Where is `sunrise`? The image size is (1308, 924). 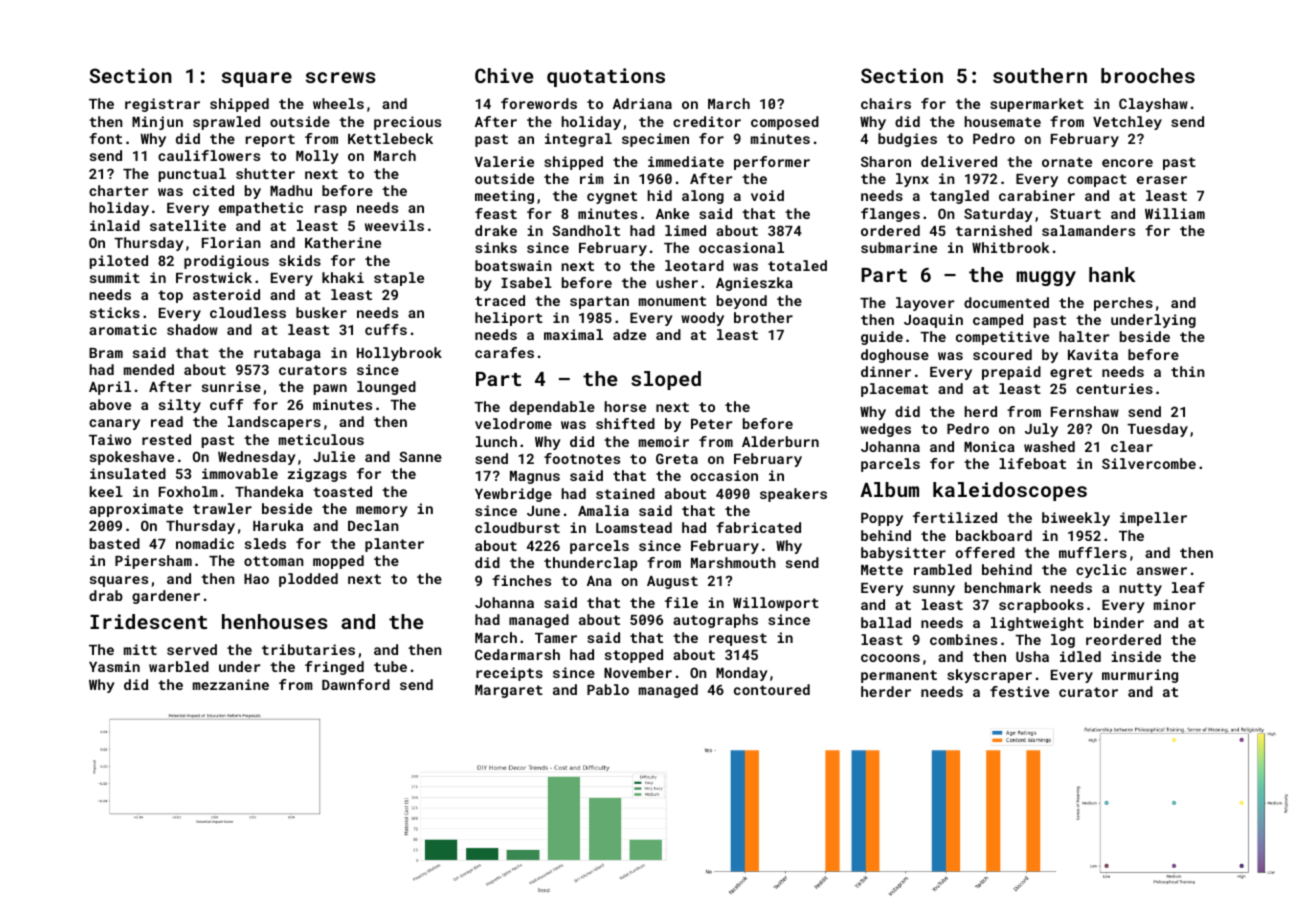 sunrise is located at coordinates (231, 386).
